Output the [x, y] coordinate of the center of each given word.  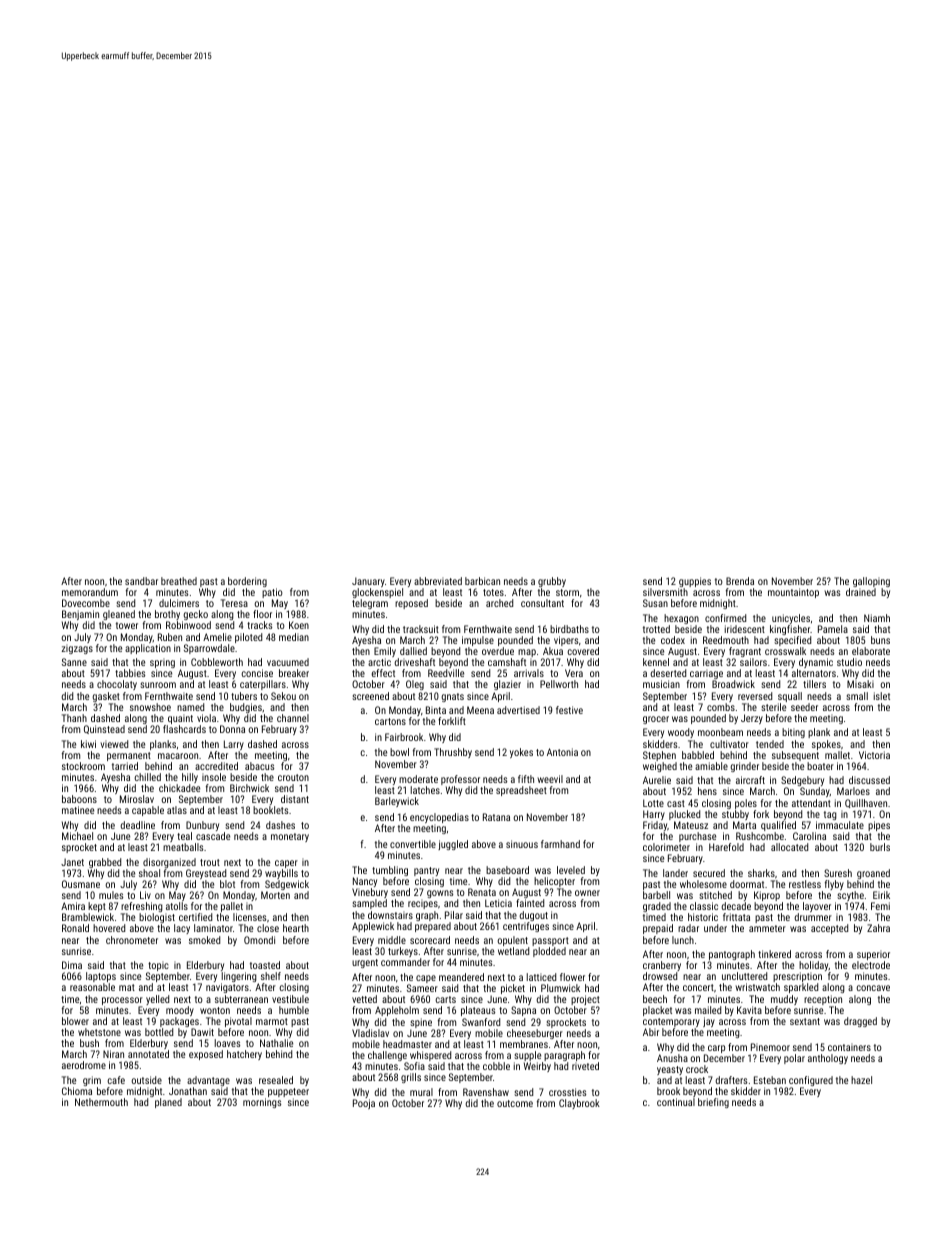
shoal [149, 873]
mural [421, 1092]
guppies [695, 582]
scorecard [430, 940]
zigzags [77, 649]
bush [89, 1043]
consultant [542, 603]
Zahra [878, 928]
